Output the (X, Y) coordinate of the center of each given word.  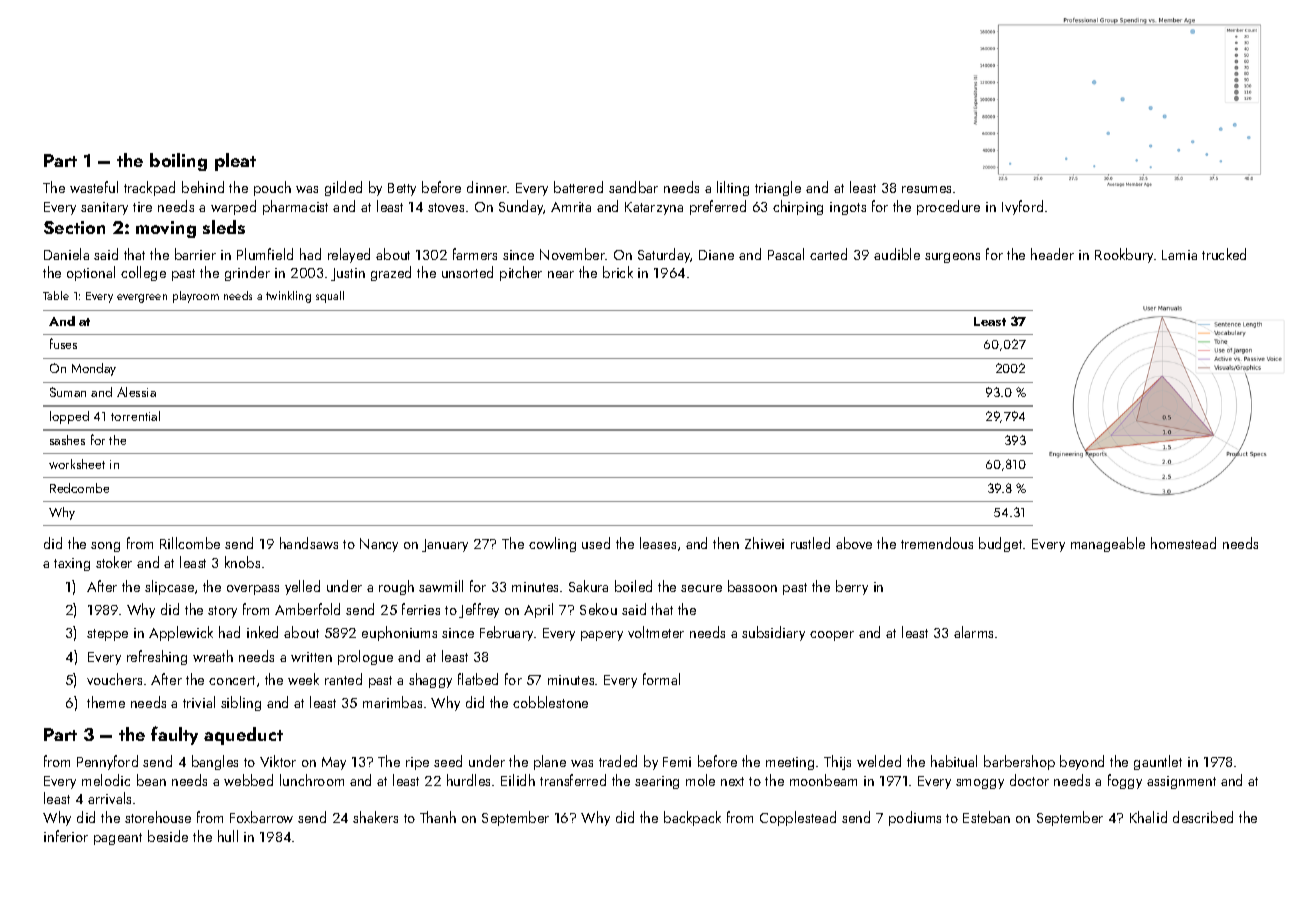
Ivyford (1022, 207)
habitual (954, 761)
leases (658, 543)
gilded (343, 188)
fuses (63, 343)
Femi (677, 762)
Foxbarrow (261, 817)
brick (618, 272)
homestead (1183, 543)
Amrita (571, 207)
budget (1000, 544)
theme (106, 702)
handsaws (309, 543)
